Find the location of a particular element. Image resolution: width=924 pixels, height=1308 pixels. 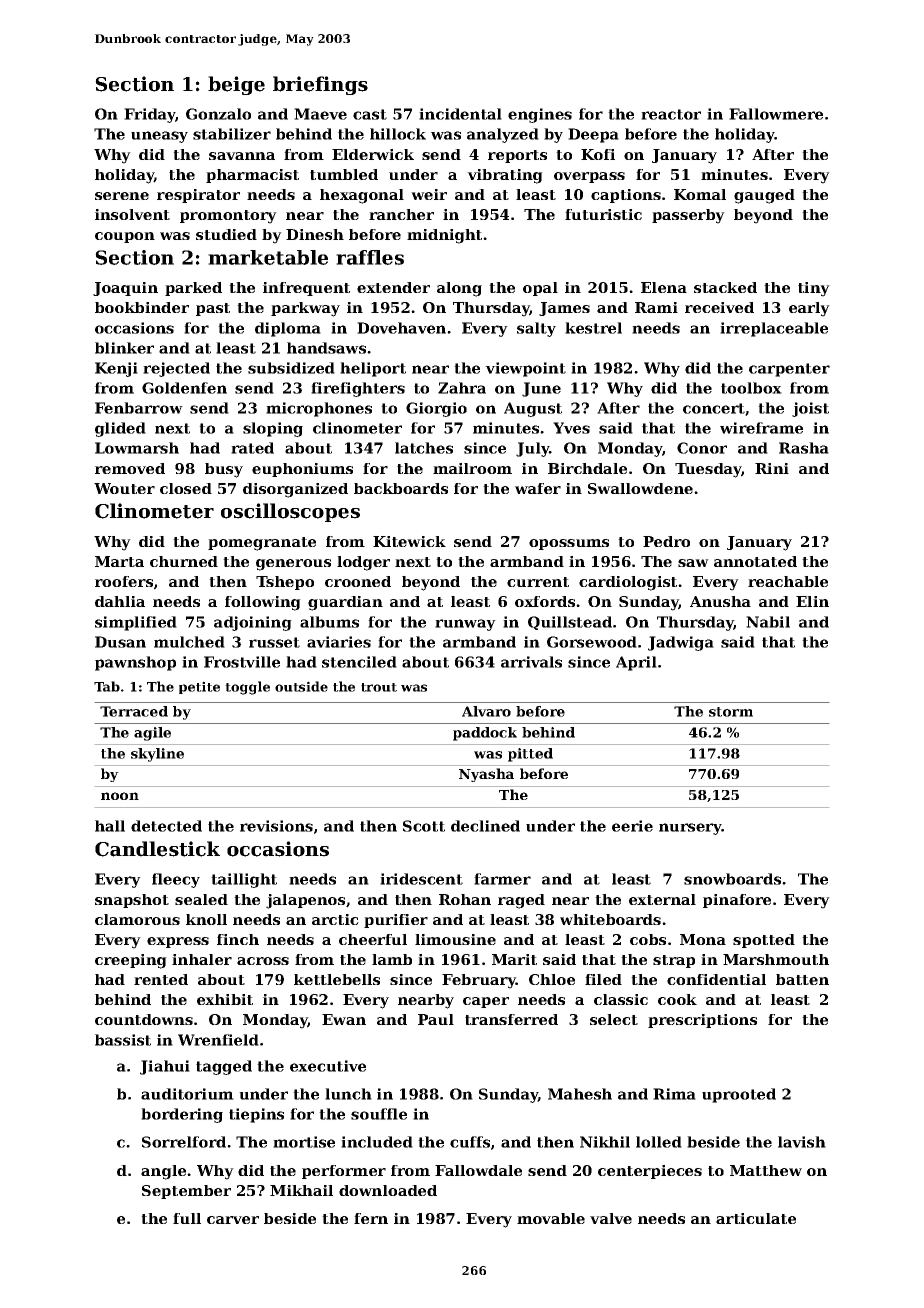

movable is located at coordinates (551, 1218).
